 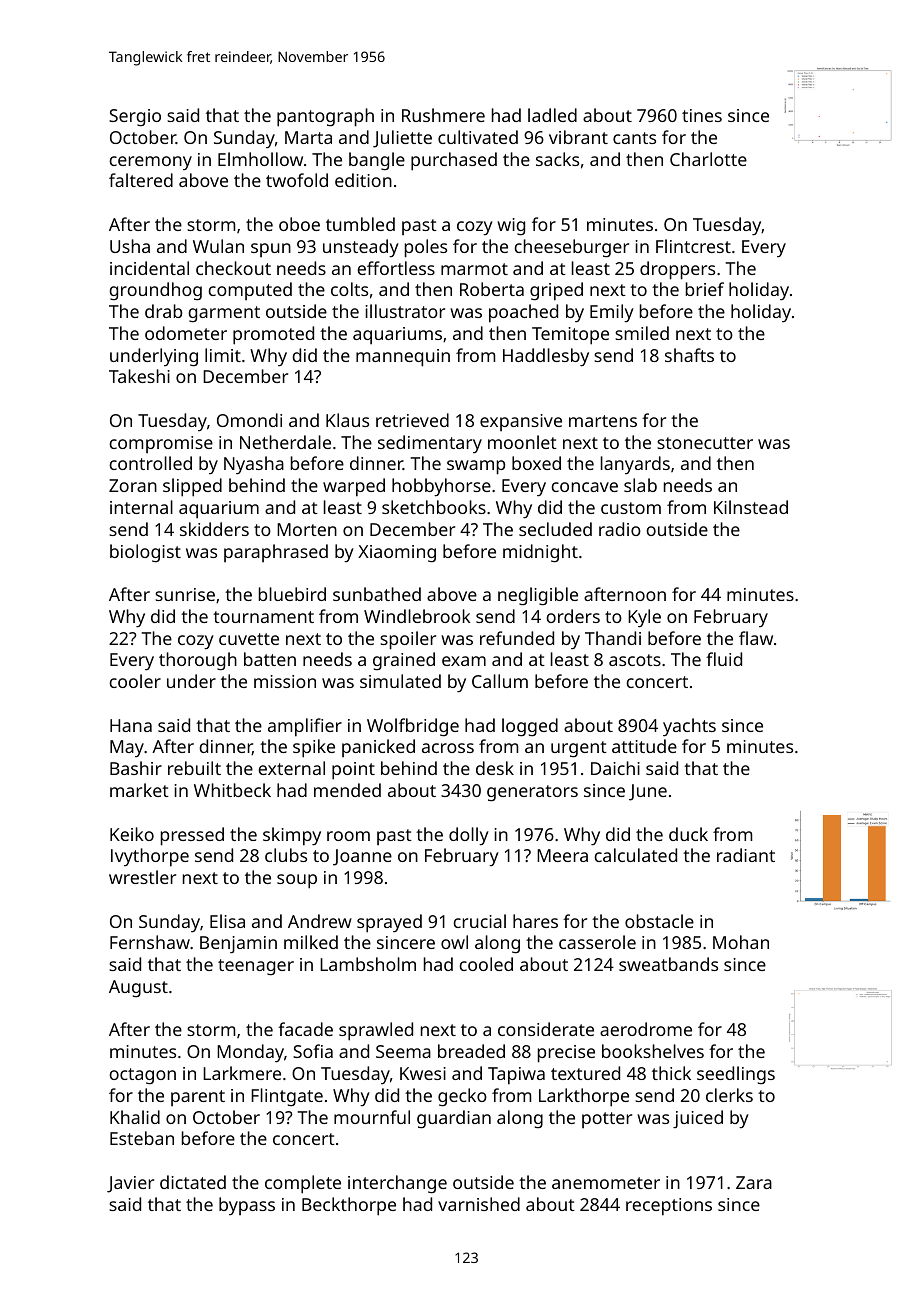 I want to click on Zara, so click(x=754, y=1182).
